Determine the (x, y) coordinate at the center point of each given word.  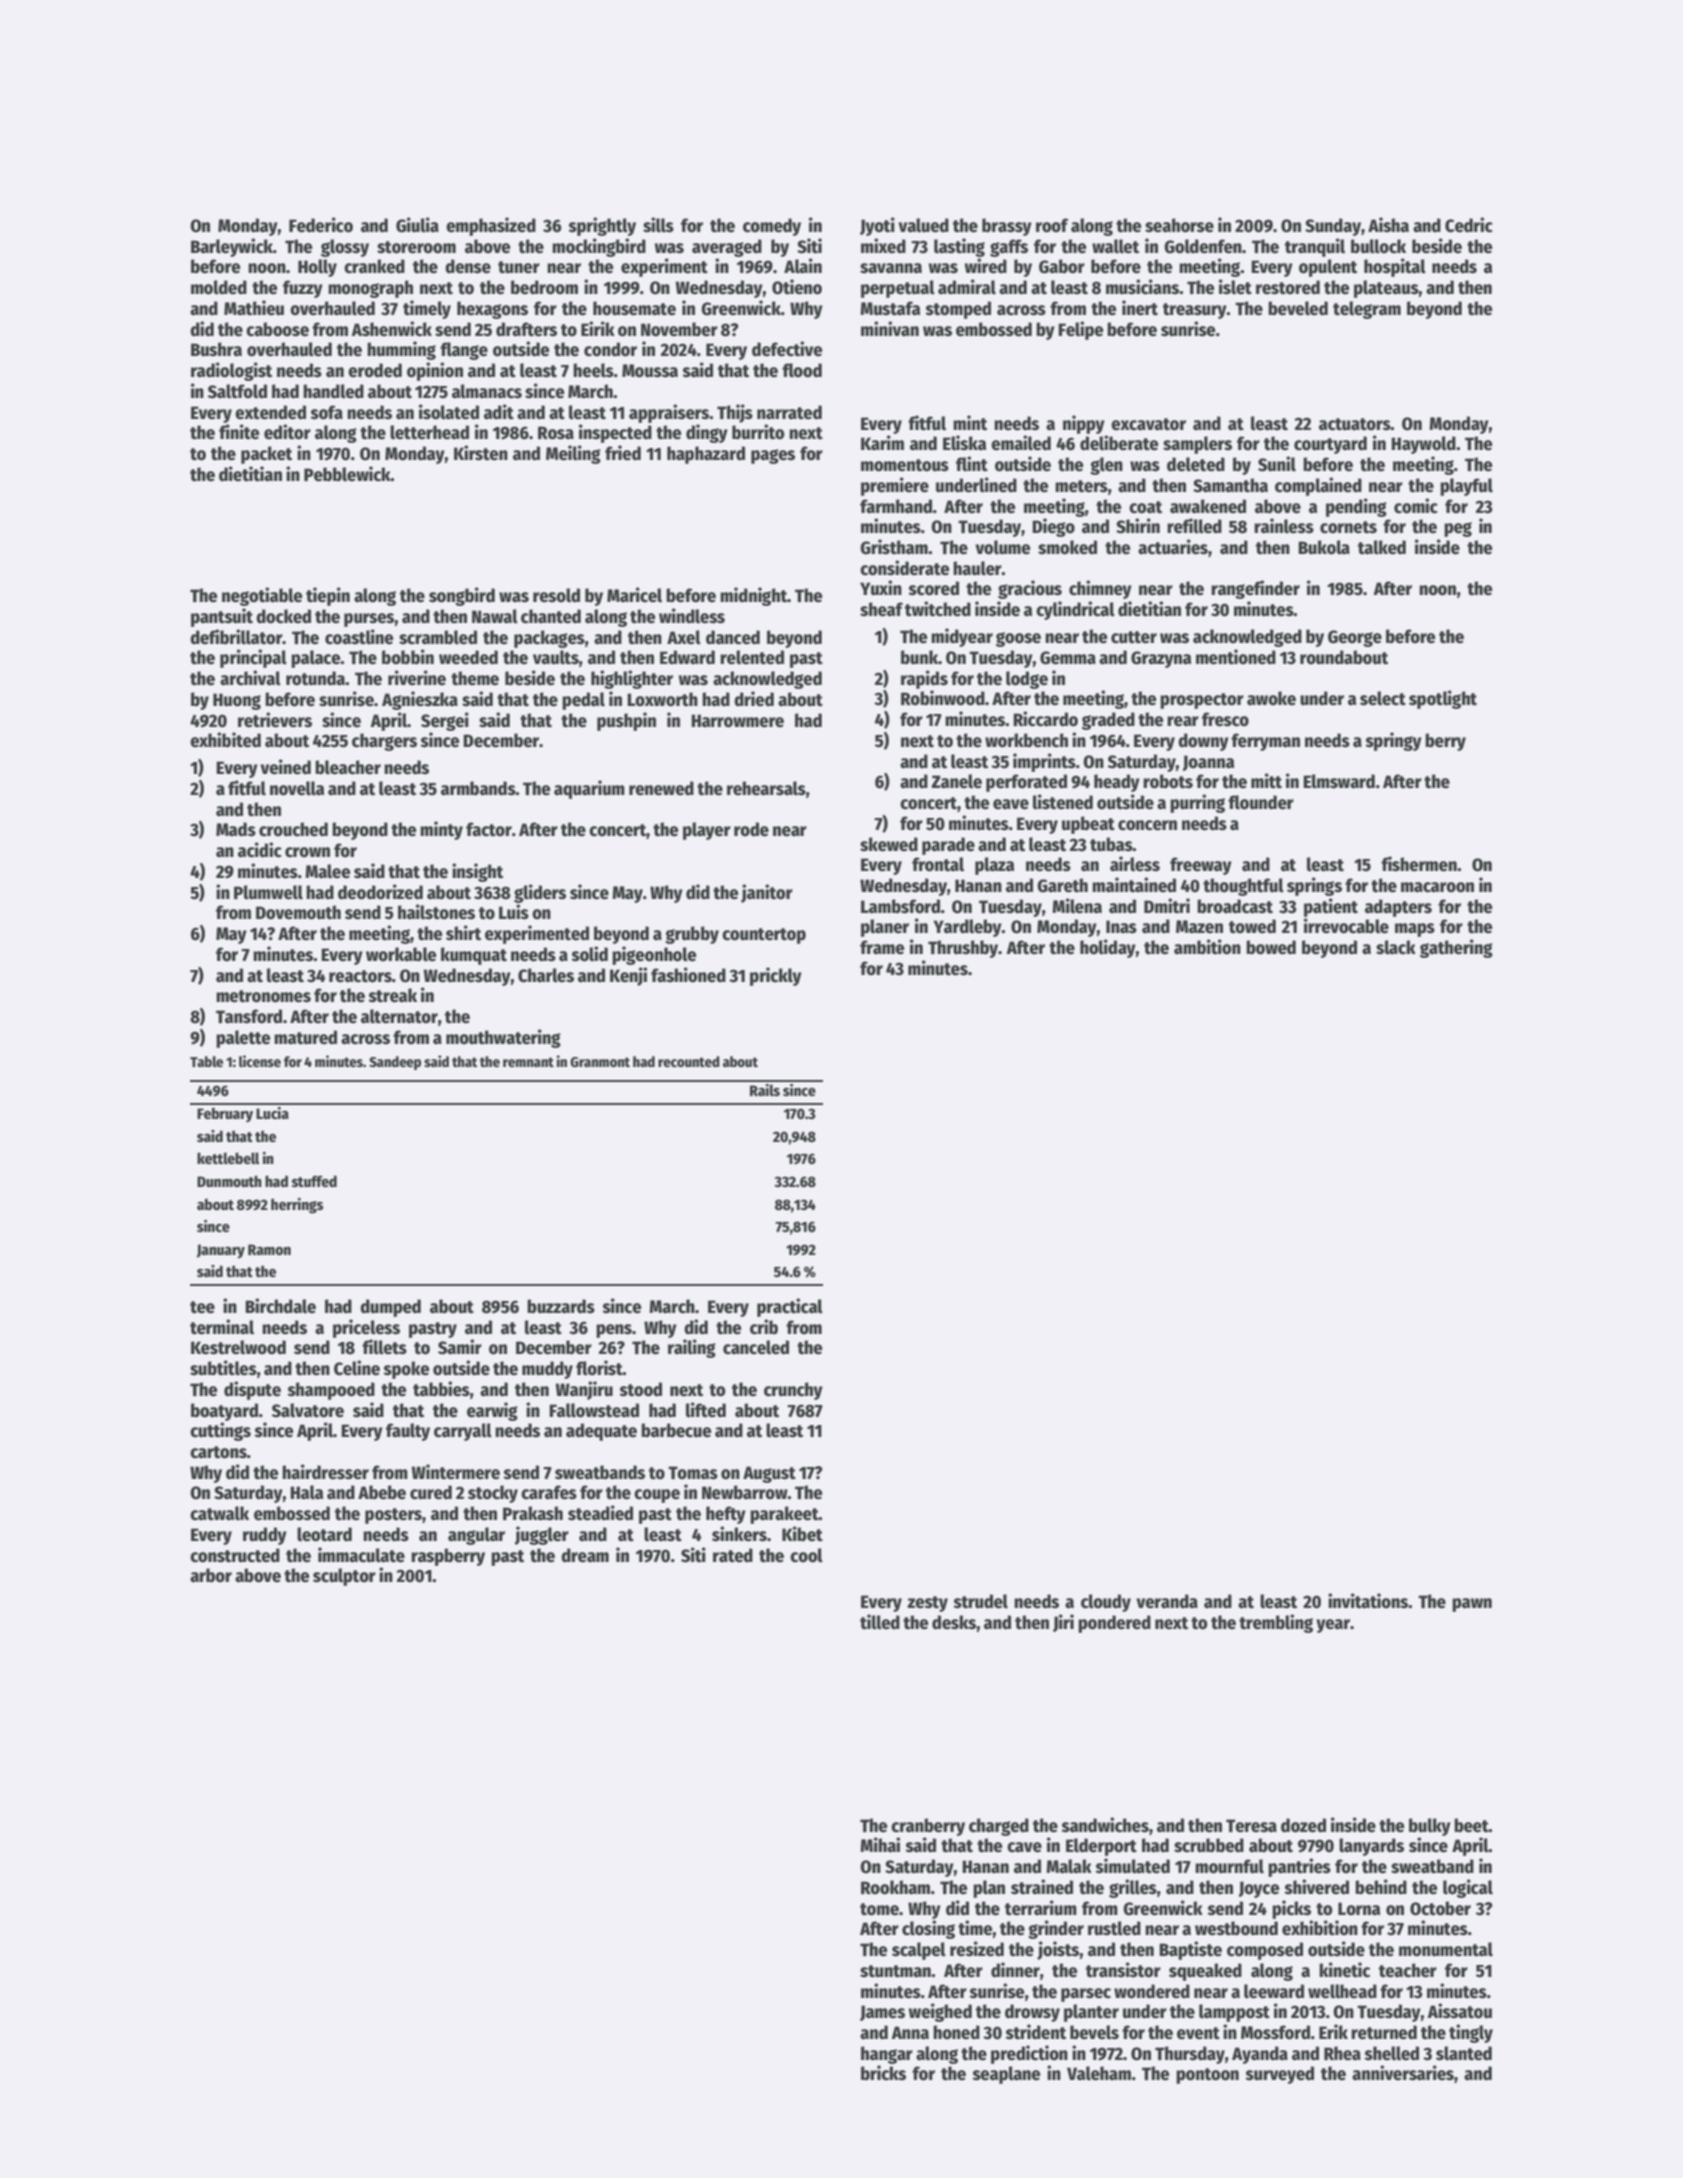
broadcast (1235, 906)
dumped (390, 1308)
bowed (1271, 947)
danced (733, 637)
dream (585, 1555)
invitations (1368, 1601)
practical (790, 1307)
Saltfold (237, 391)
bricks (883, 2073)
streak (393, 995)
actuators (1355, 424)
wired (986, 266)
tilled (880, 1622)
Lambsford (900, 906)
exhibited (225, 740)
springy (1394, 741)
